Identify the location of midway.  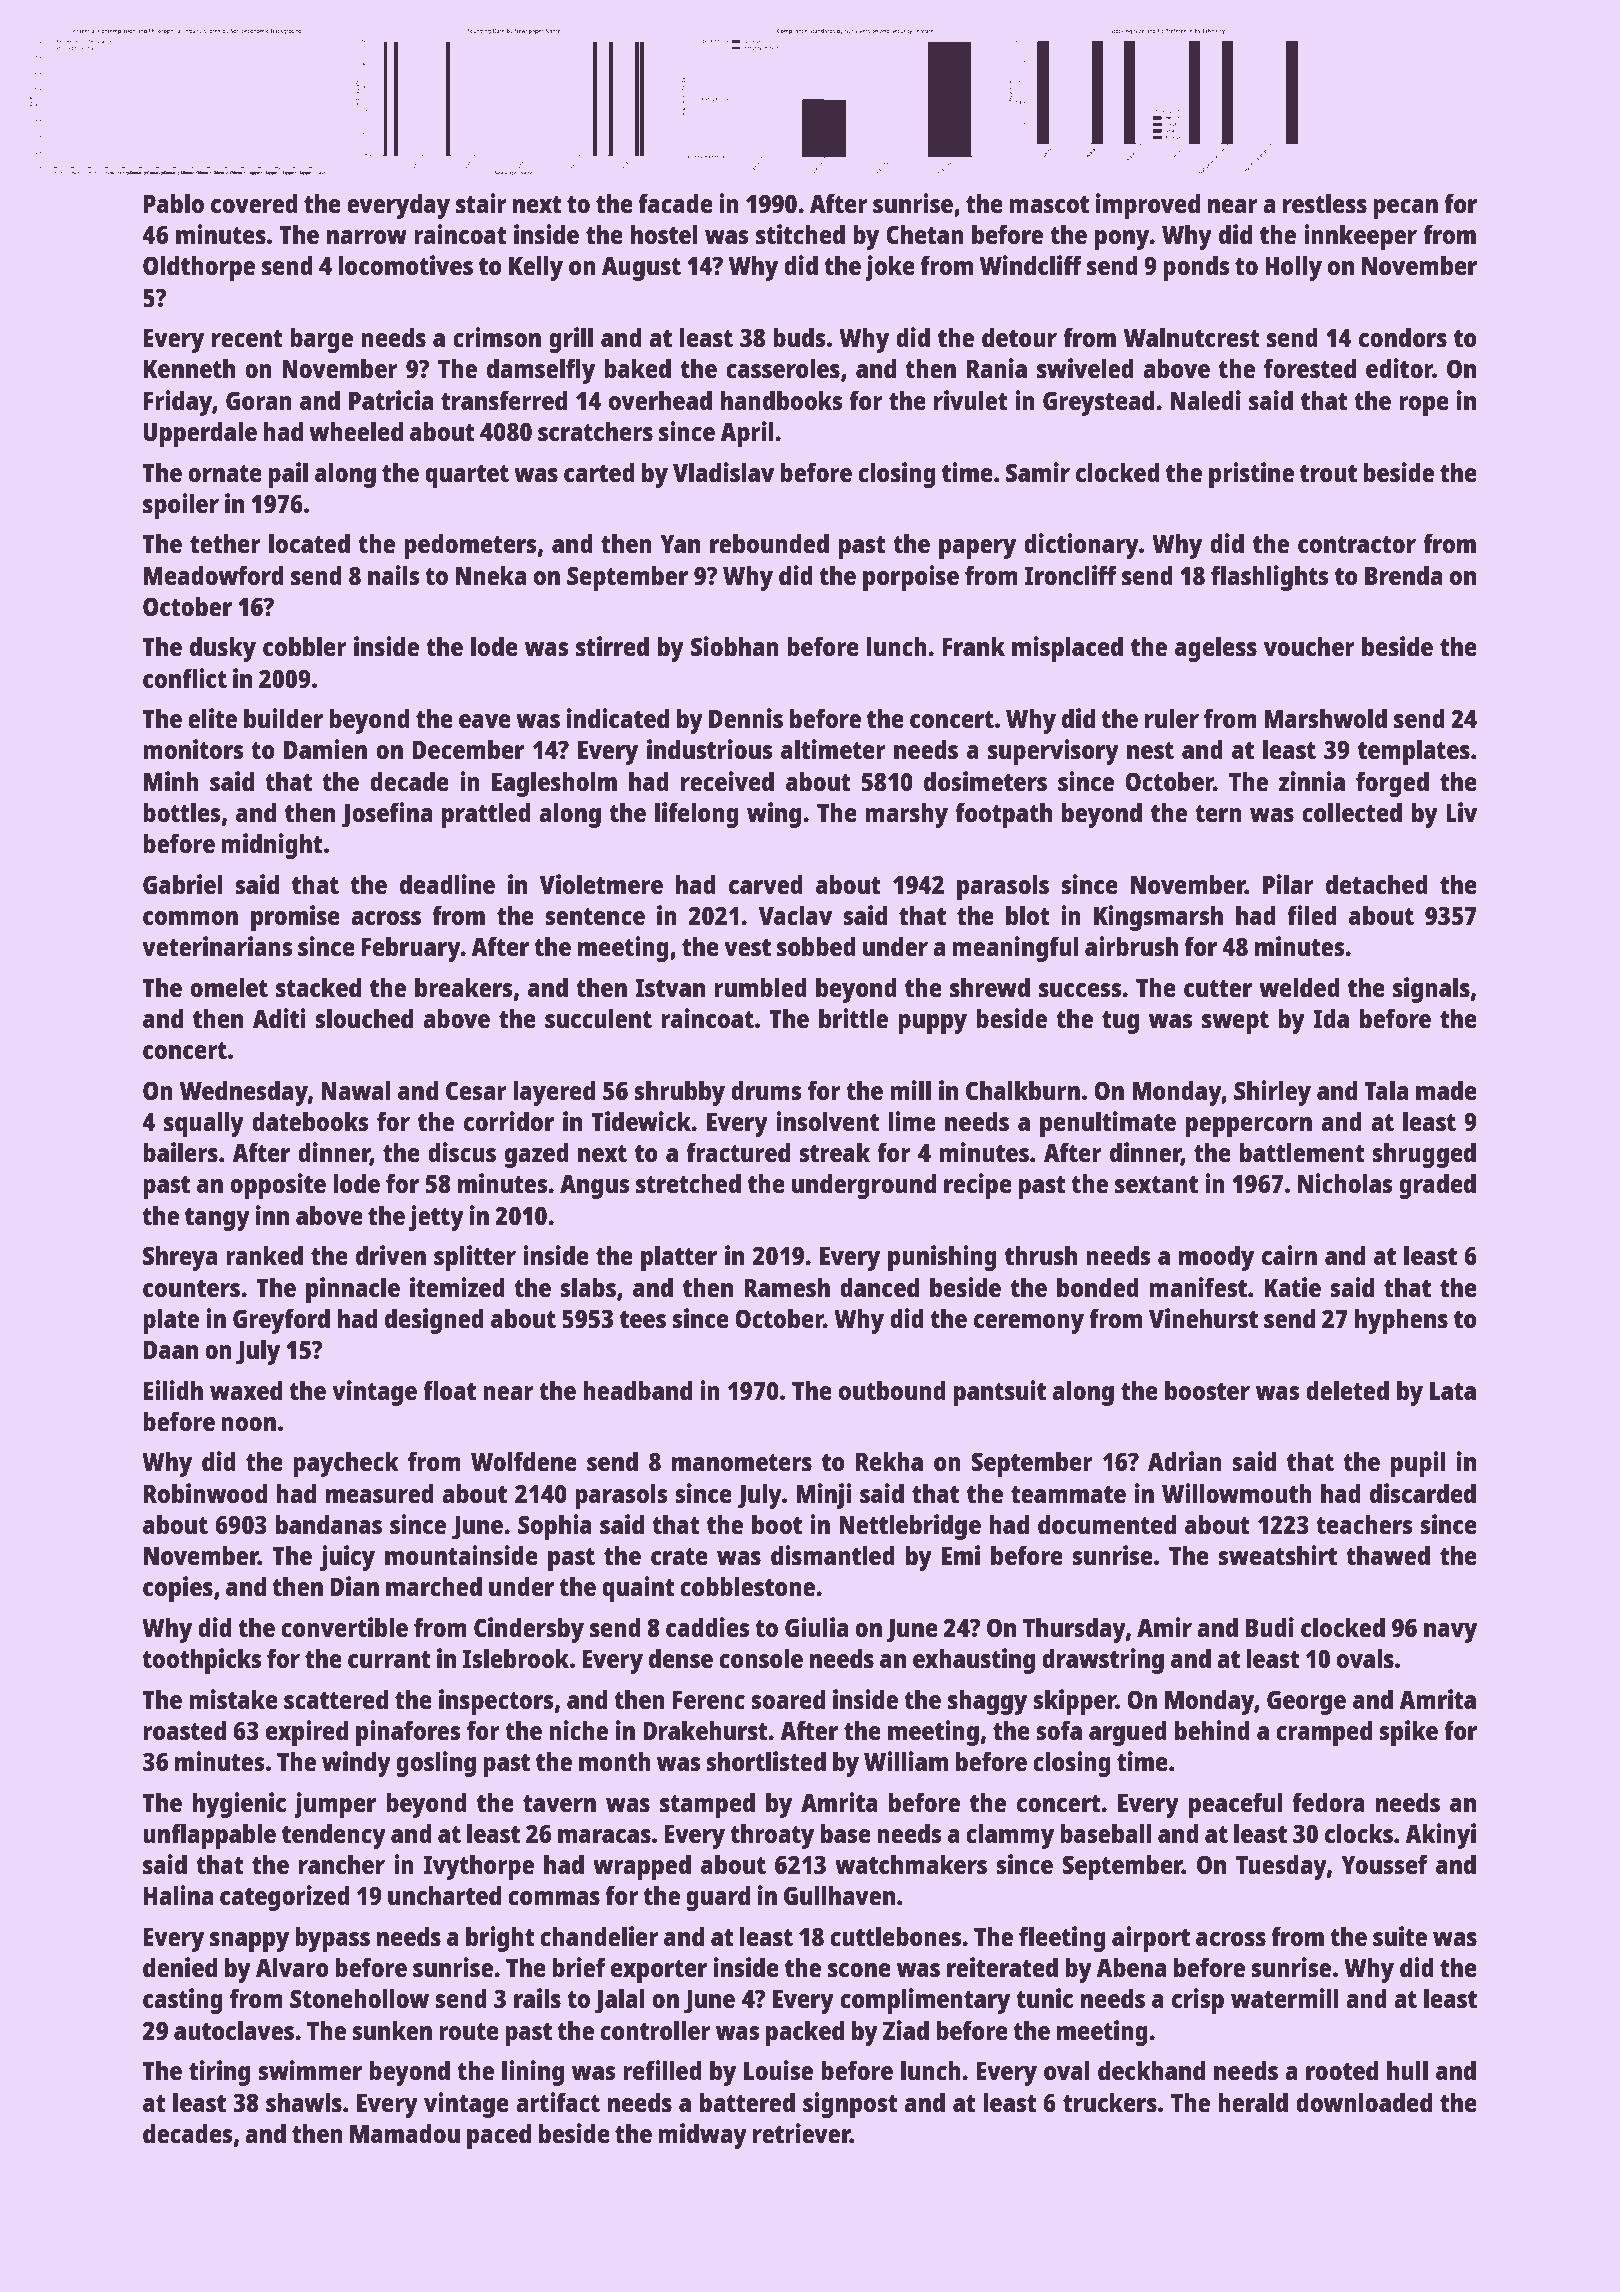
(702, 2136).
